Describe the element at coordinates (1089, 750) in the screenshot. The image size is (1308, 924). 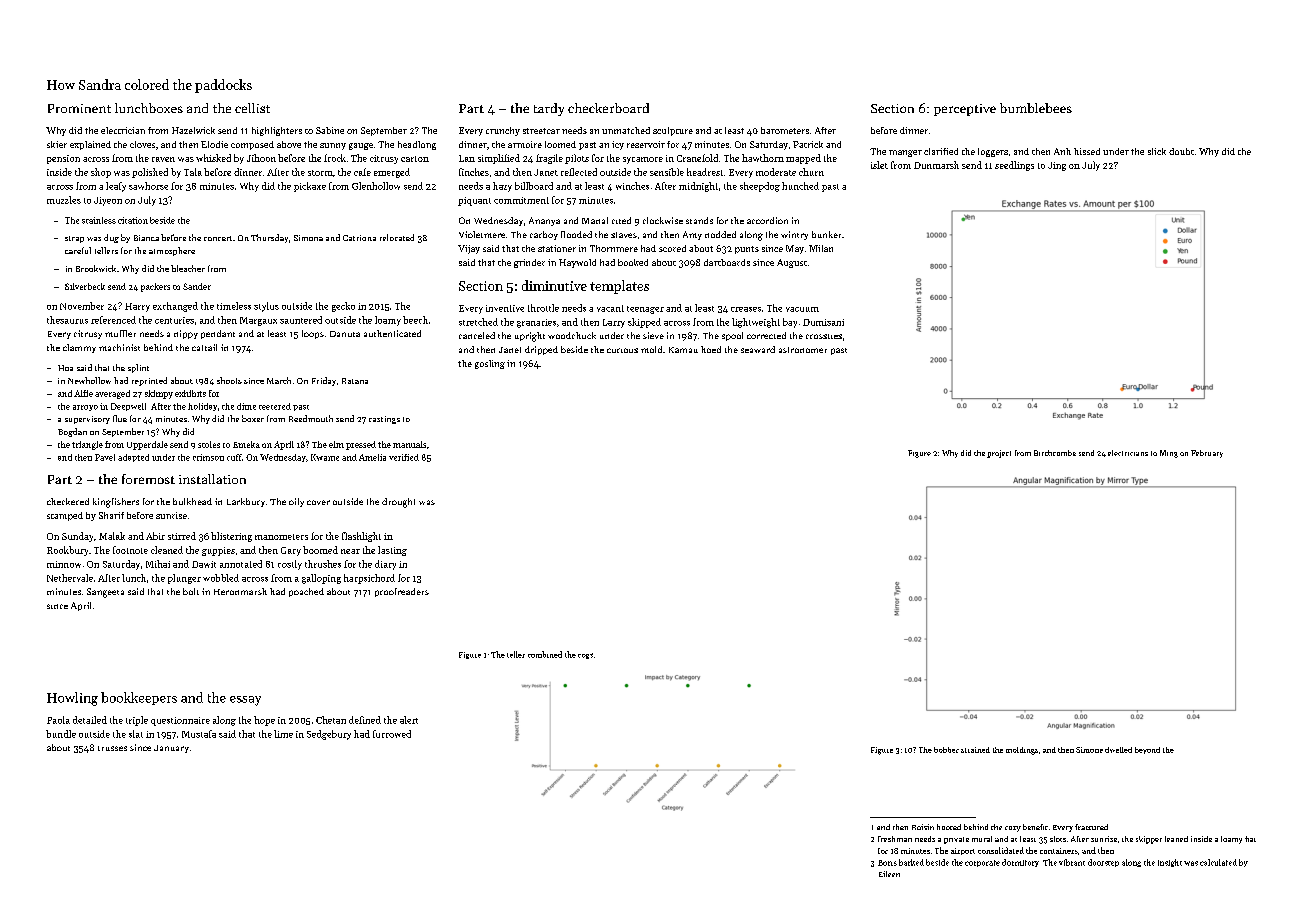
I see `Simone` at that location.
